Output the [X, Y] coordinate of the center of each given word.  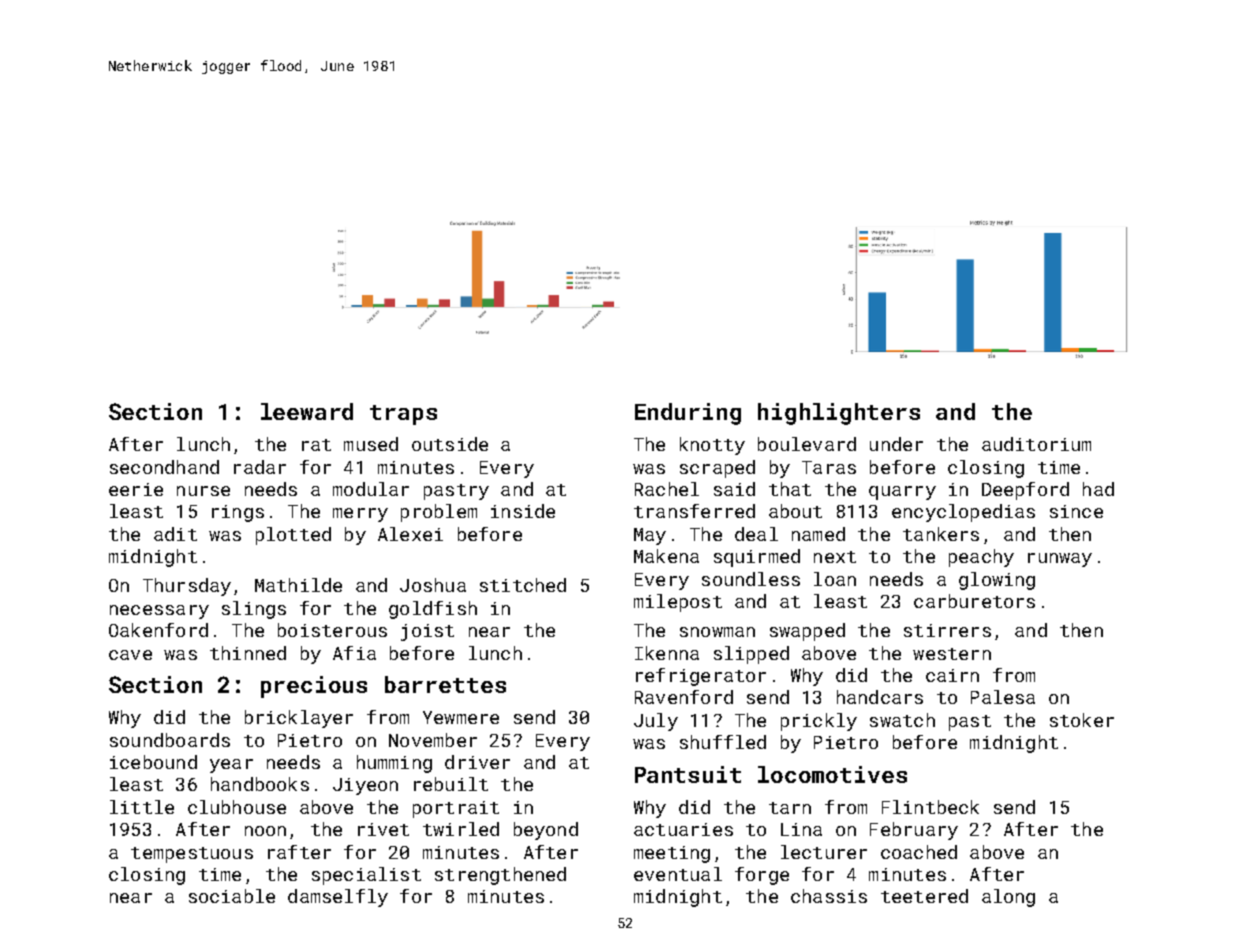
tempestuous [192, 855]
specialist [366, 876]
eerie [136, 489]
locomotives [832, 774]
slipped [751, 655]
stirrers [947, 630]
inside [523, 511]
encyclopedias [963, 513]
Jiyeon [365, 786]
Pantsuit [688, 774]
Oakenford [158, 630]
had [1098, 489]
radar [260, 467]
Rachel [667, 489]
